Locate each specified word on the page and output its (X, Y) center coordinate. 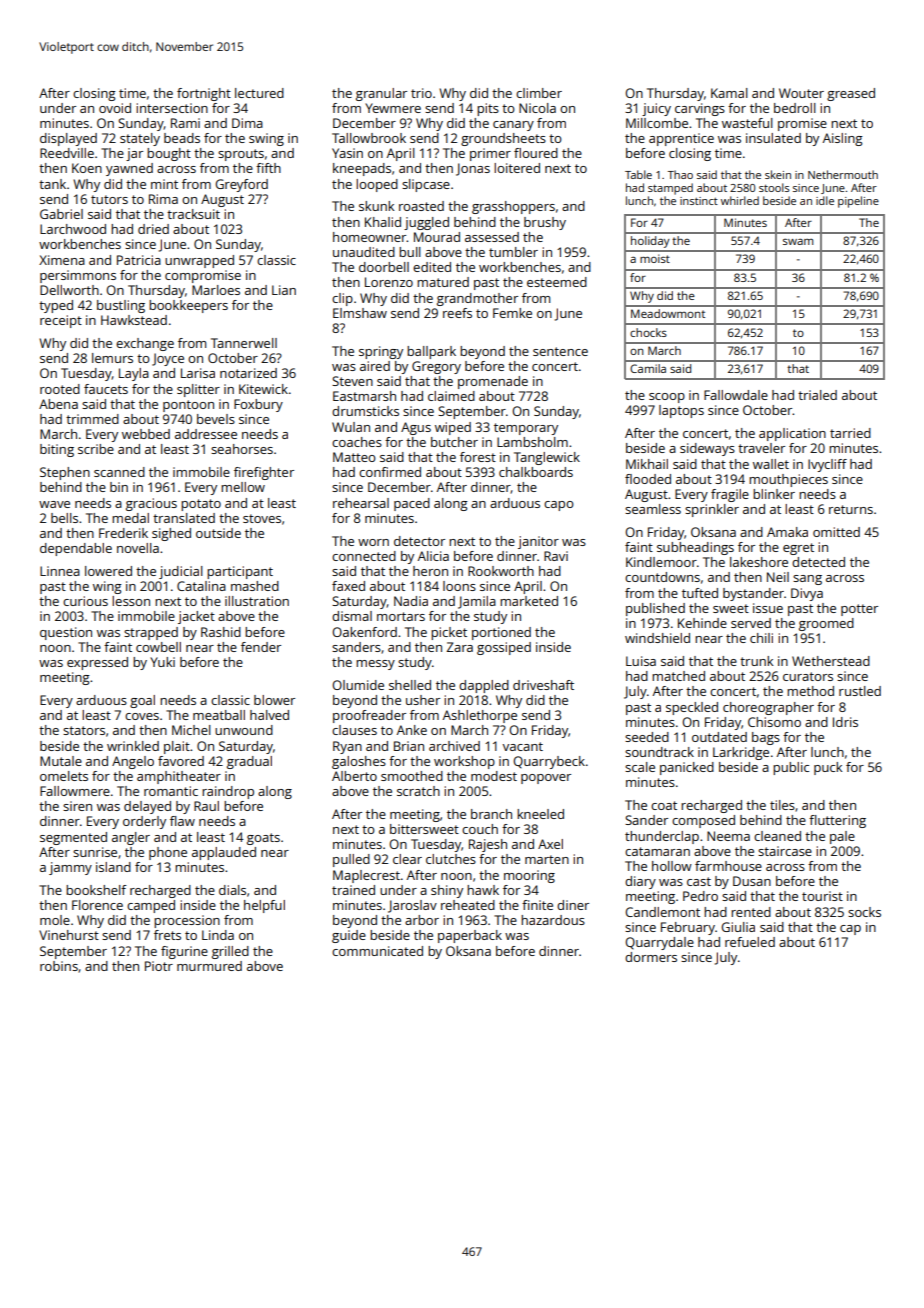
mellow (243, 487)
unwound (244, 730)
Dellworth (69, 290)
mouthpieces (788, 480)
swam (798, 241)
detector (419, 541)
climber (539, 93)
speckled (692, 708)
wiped (453, 428)
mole (55, 920)
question (66, 633)
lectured (259, 93)
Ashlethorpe (480, 716)
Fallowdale (736, 395)
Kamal (729, 93)
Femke (512, 313)
